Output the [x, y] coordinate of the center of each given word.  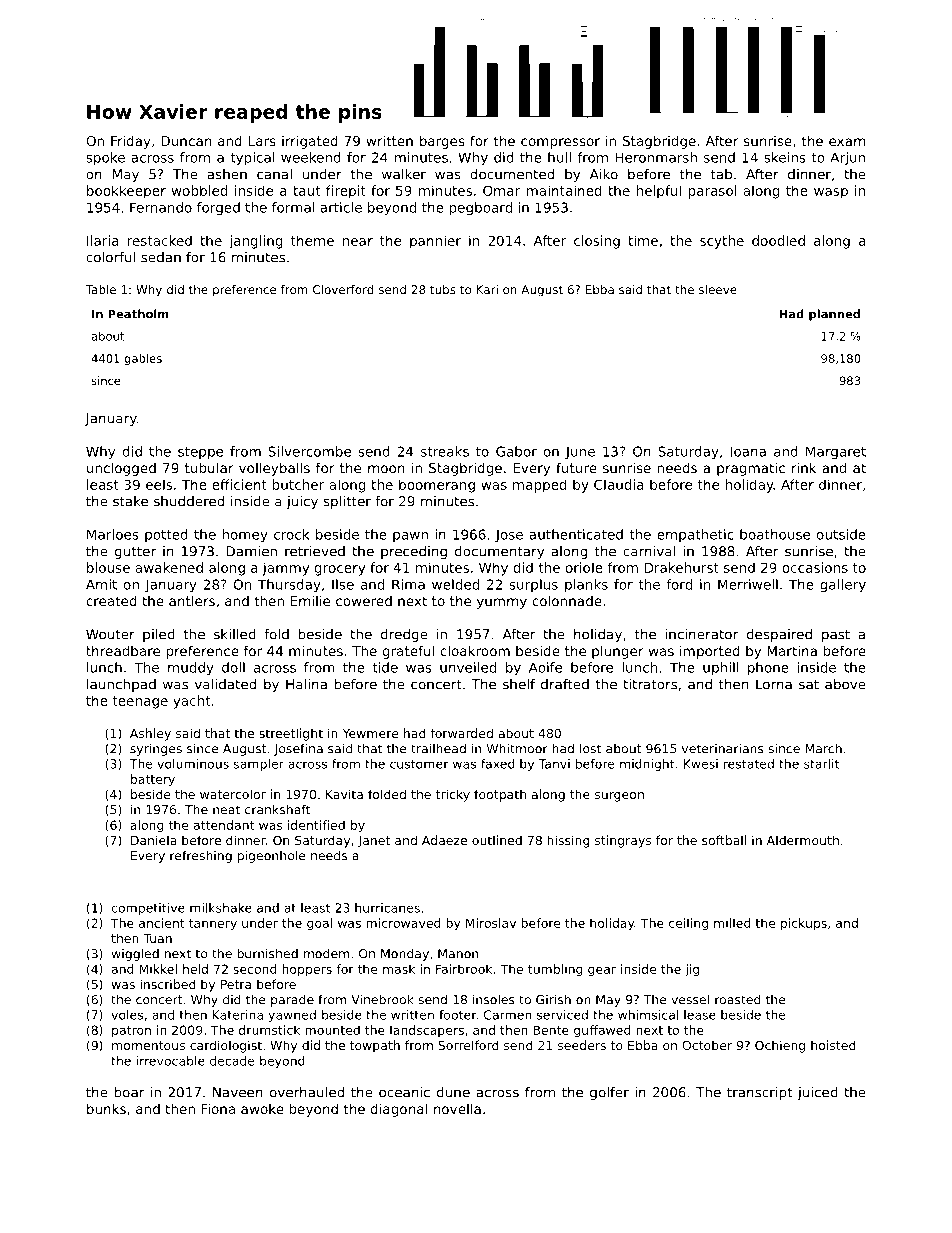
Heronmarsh [656, 157]
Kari [487, 289]
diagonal [399, 1110]
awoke [262, 1108]
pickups [804, 924]
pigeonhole [272, 856]
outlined [497, 840]
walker [404, 174]
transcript [759, 1093]
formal [293, 207]
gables [143, 359]
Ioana [748, 451]
